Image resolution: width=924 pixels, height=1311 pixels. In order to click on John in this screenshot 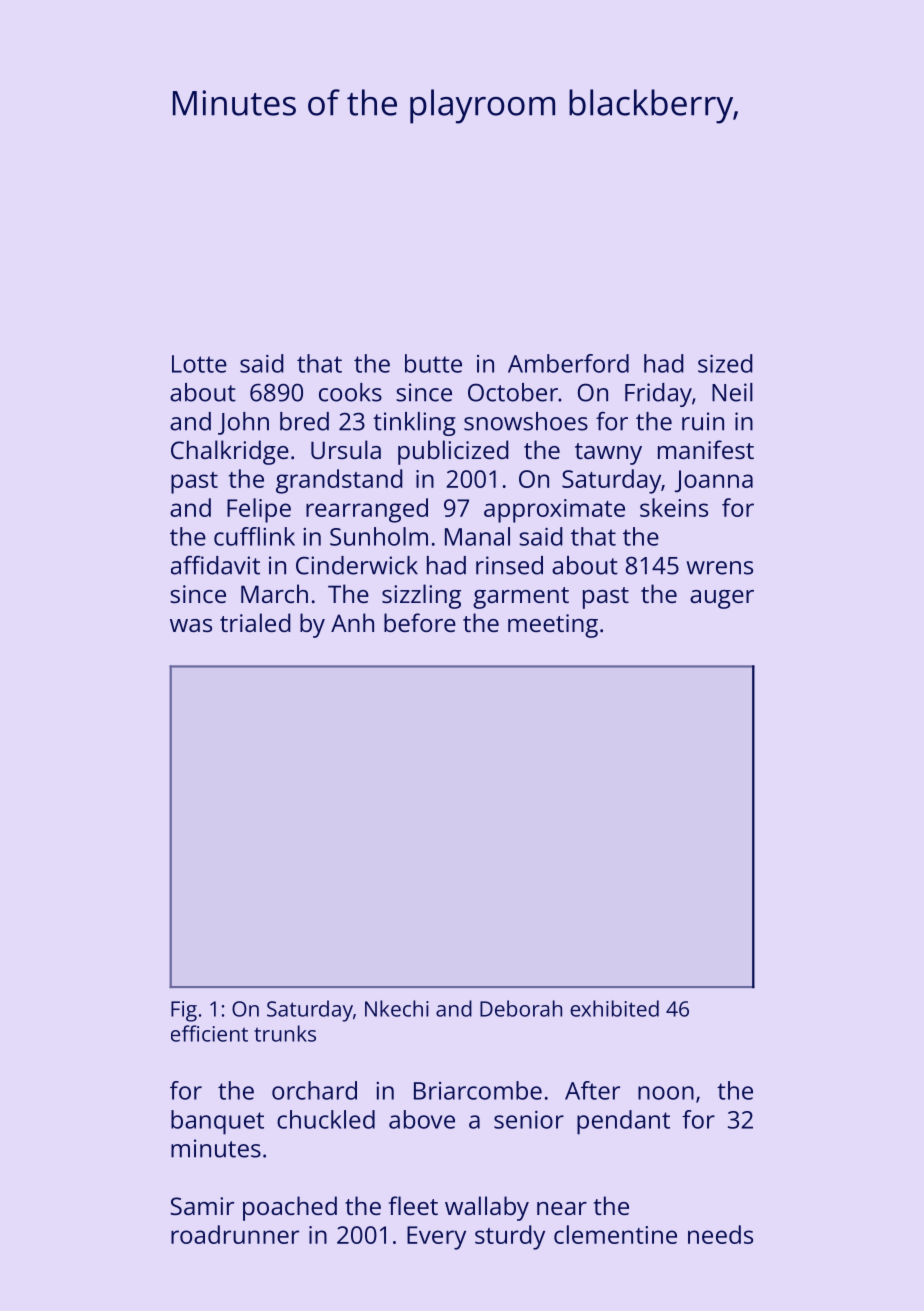, I will do `click(243, 423)`.
